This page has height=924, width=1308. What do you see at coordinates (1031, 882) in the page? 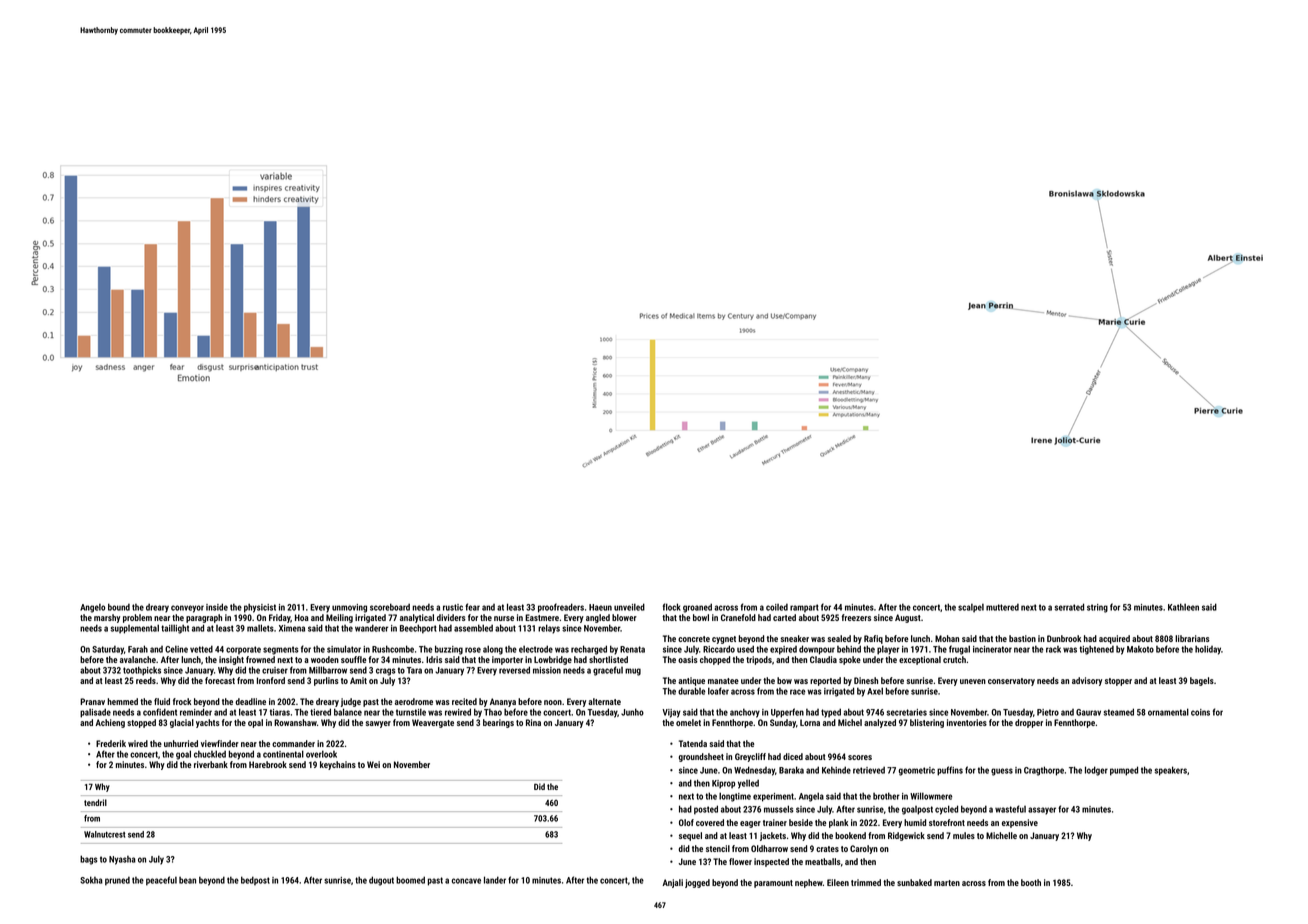
I see `booth` at bounding box center [1031, 882].
